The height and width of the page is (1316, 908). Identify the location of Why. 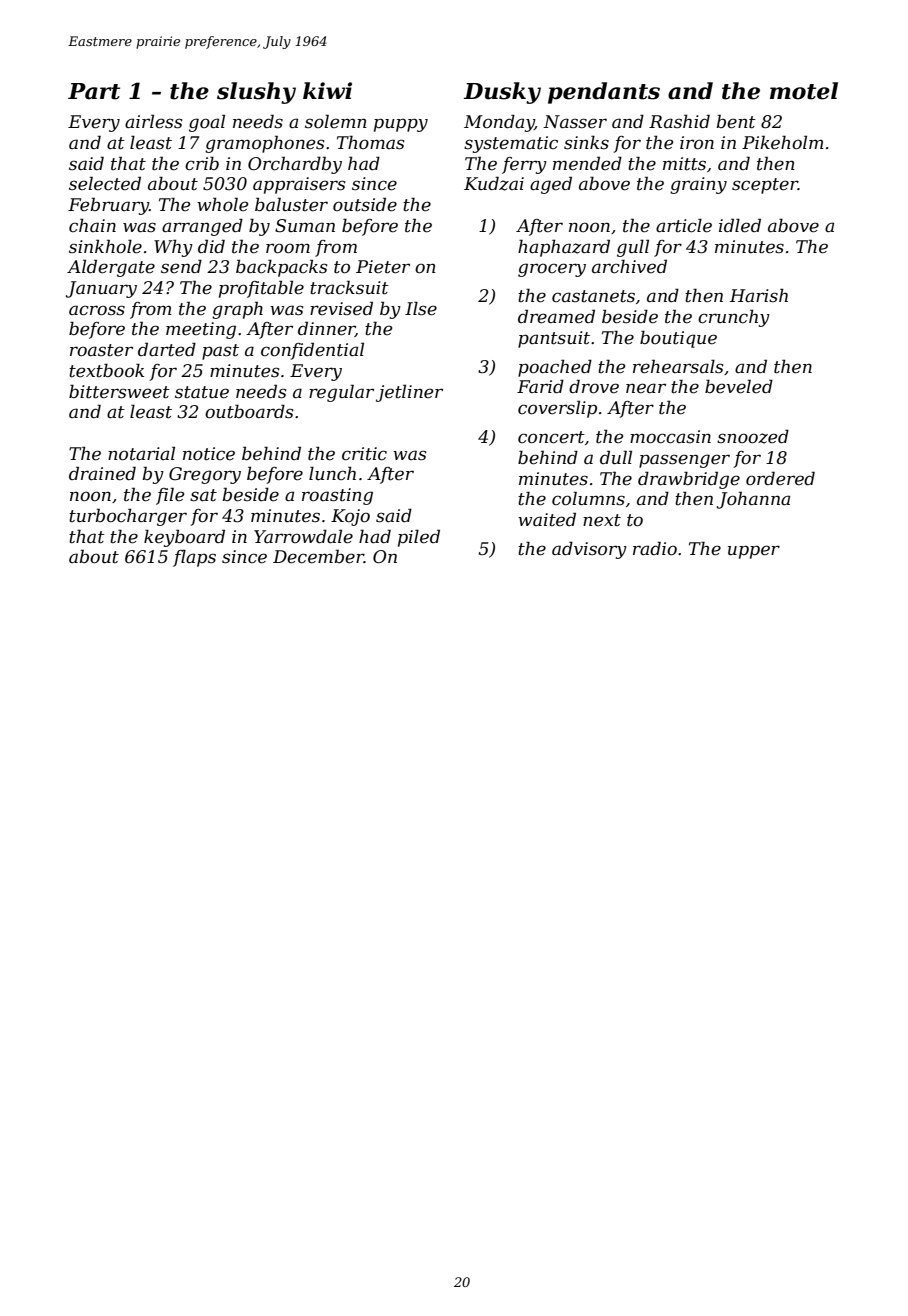
(173, 248).
